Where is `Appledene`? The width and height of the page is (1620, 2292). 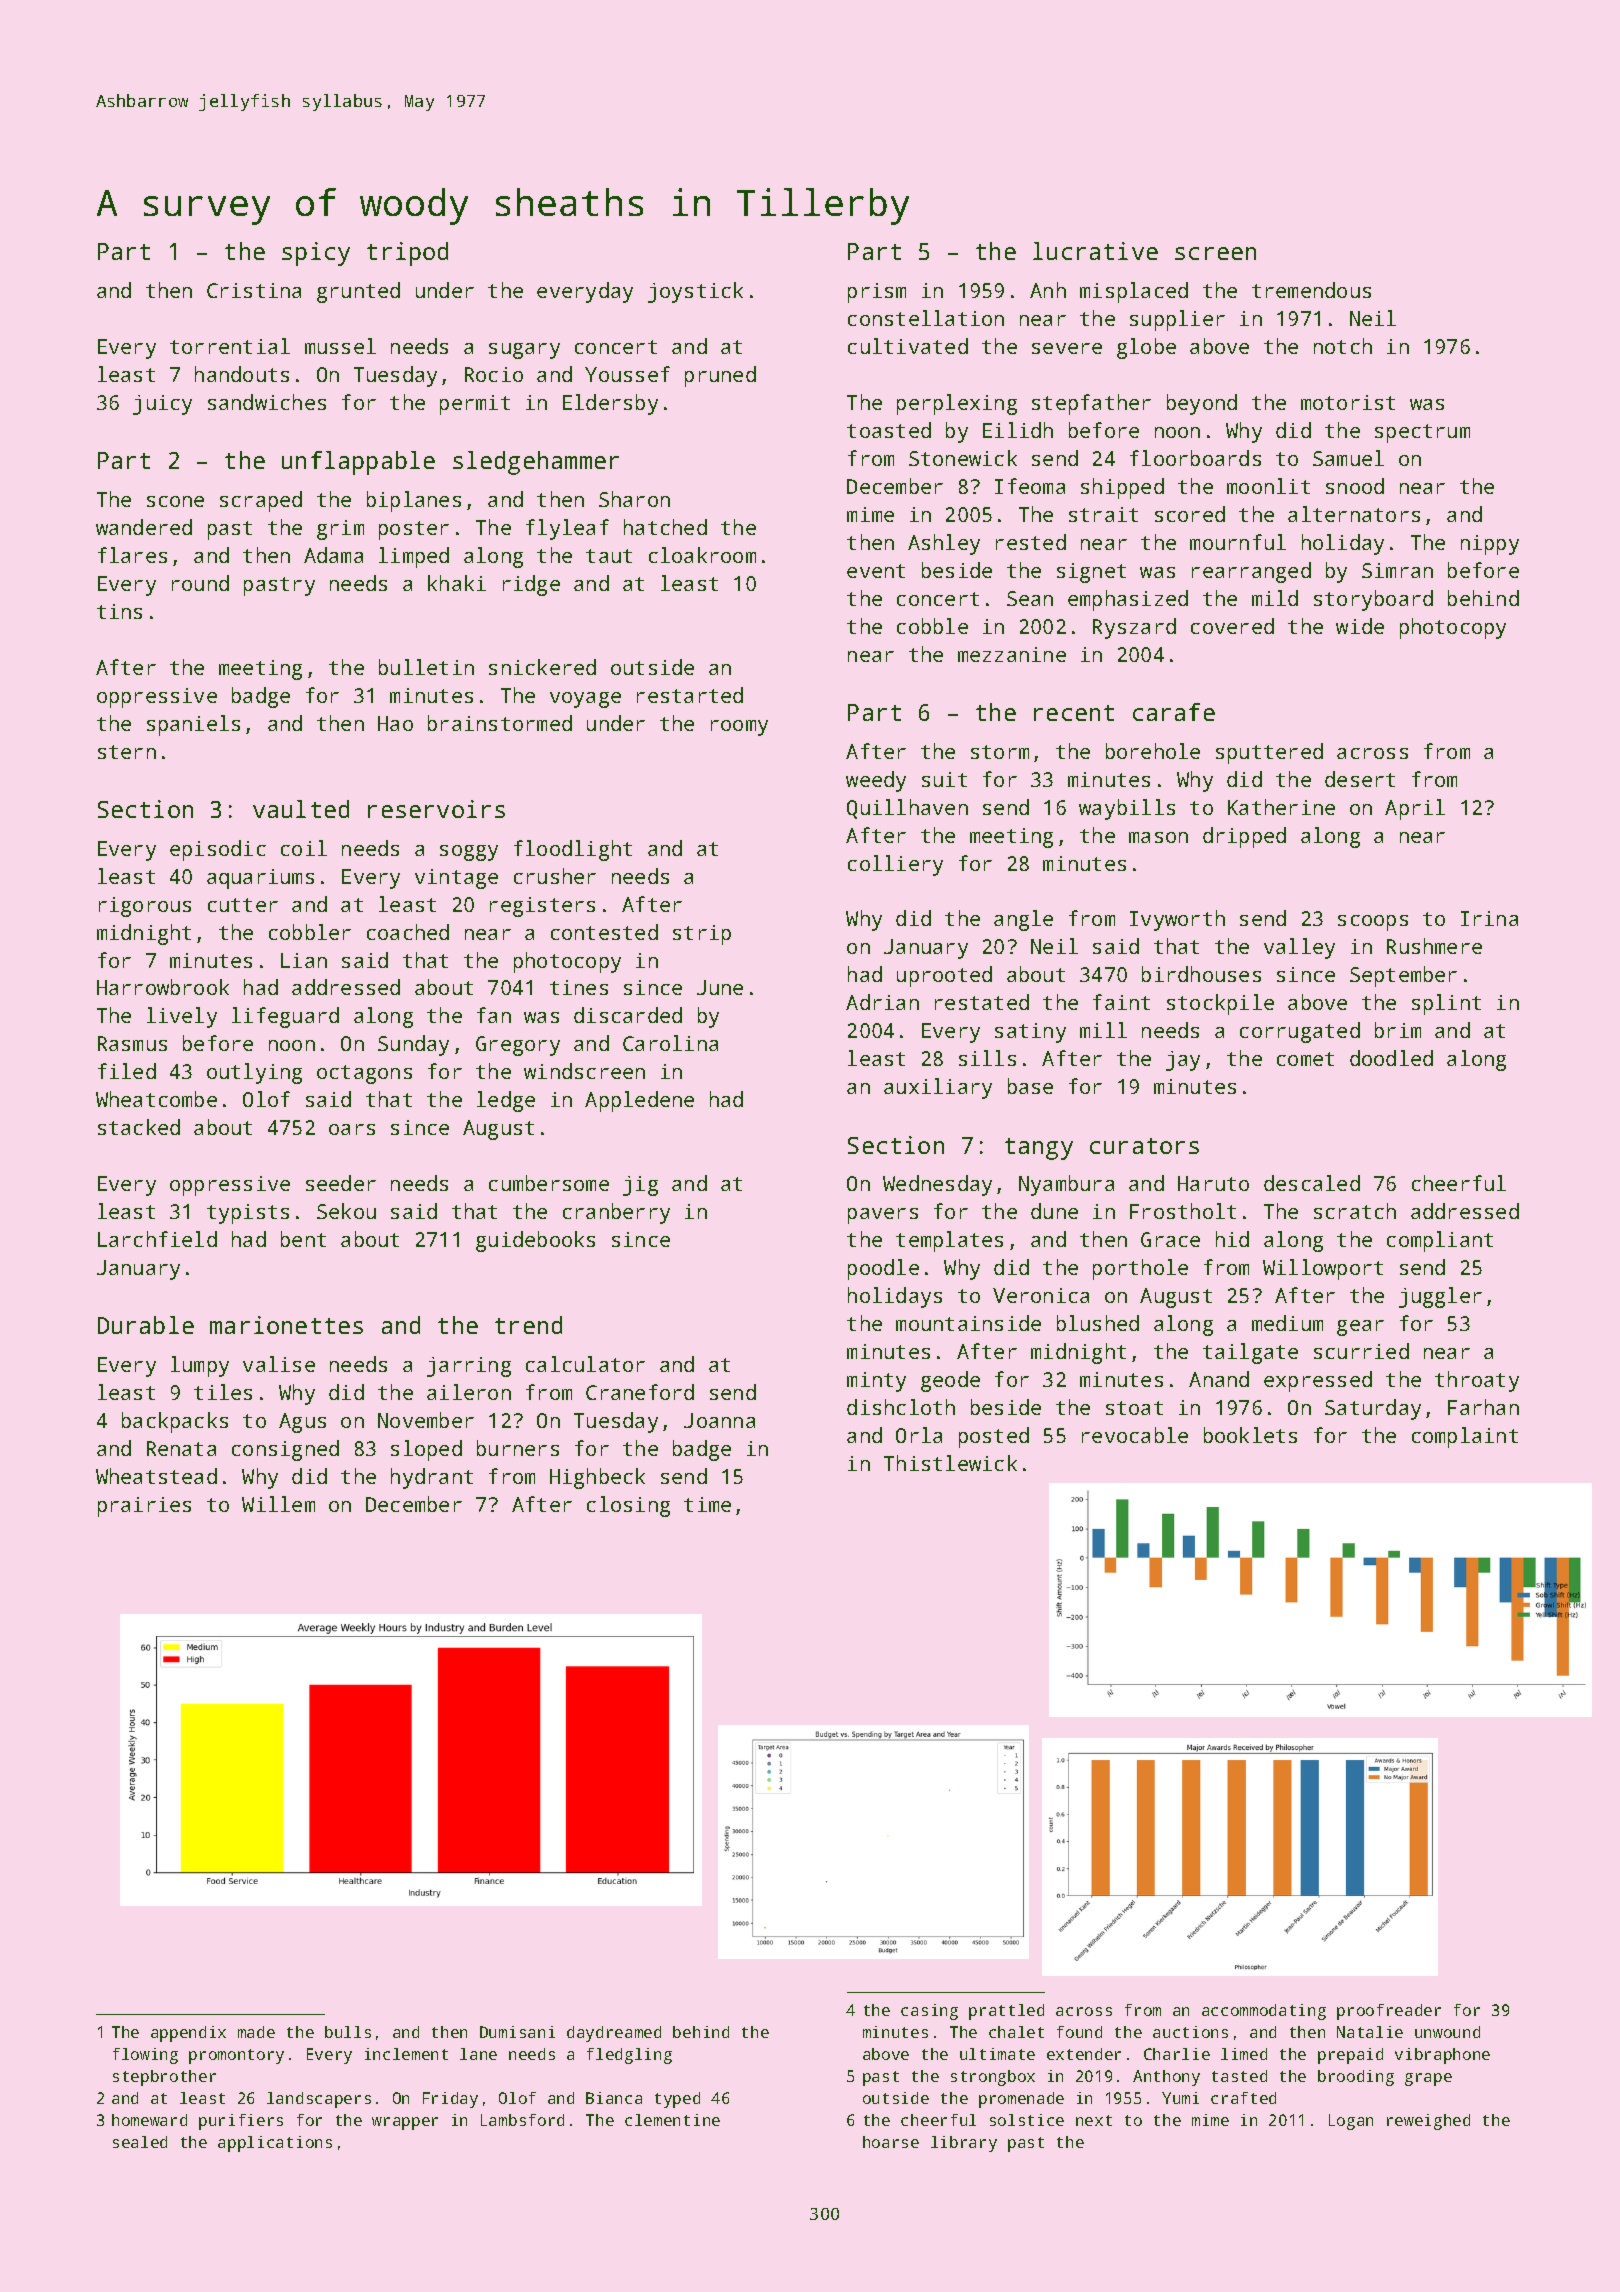 Appledene is located at coordinates (639, 1101).
